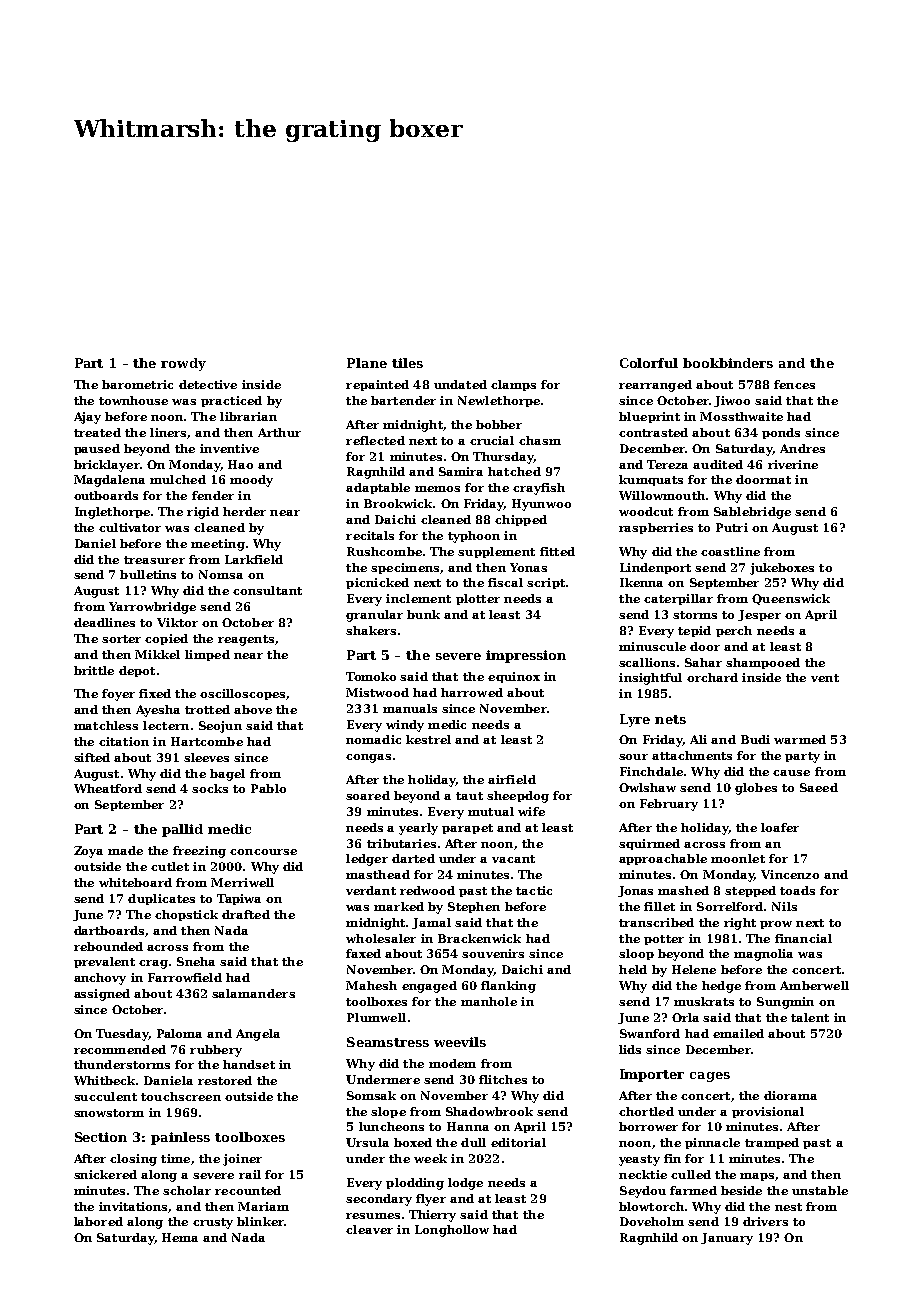 This page has width=924, height=1308. What do you see at coordinates (246, 640) in the page?
I see `reagents` at bounding box center [246, 640].
